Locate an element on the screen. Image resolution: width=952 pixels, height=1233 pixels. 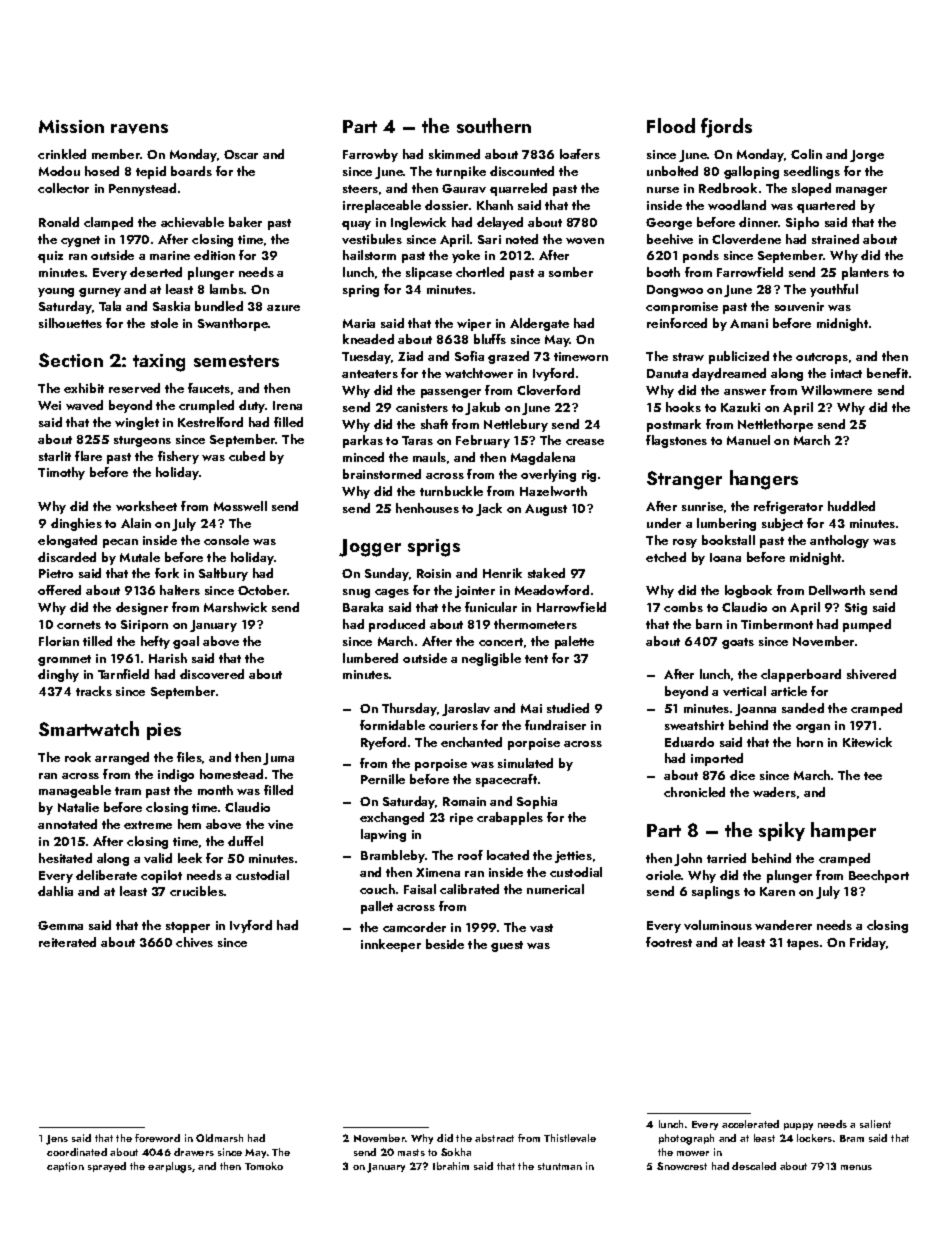
October is located at coordinates (262, 590).
